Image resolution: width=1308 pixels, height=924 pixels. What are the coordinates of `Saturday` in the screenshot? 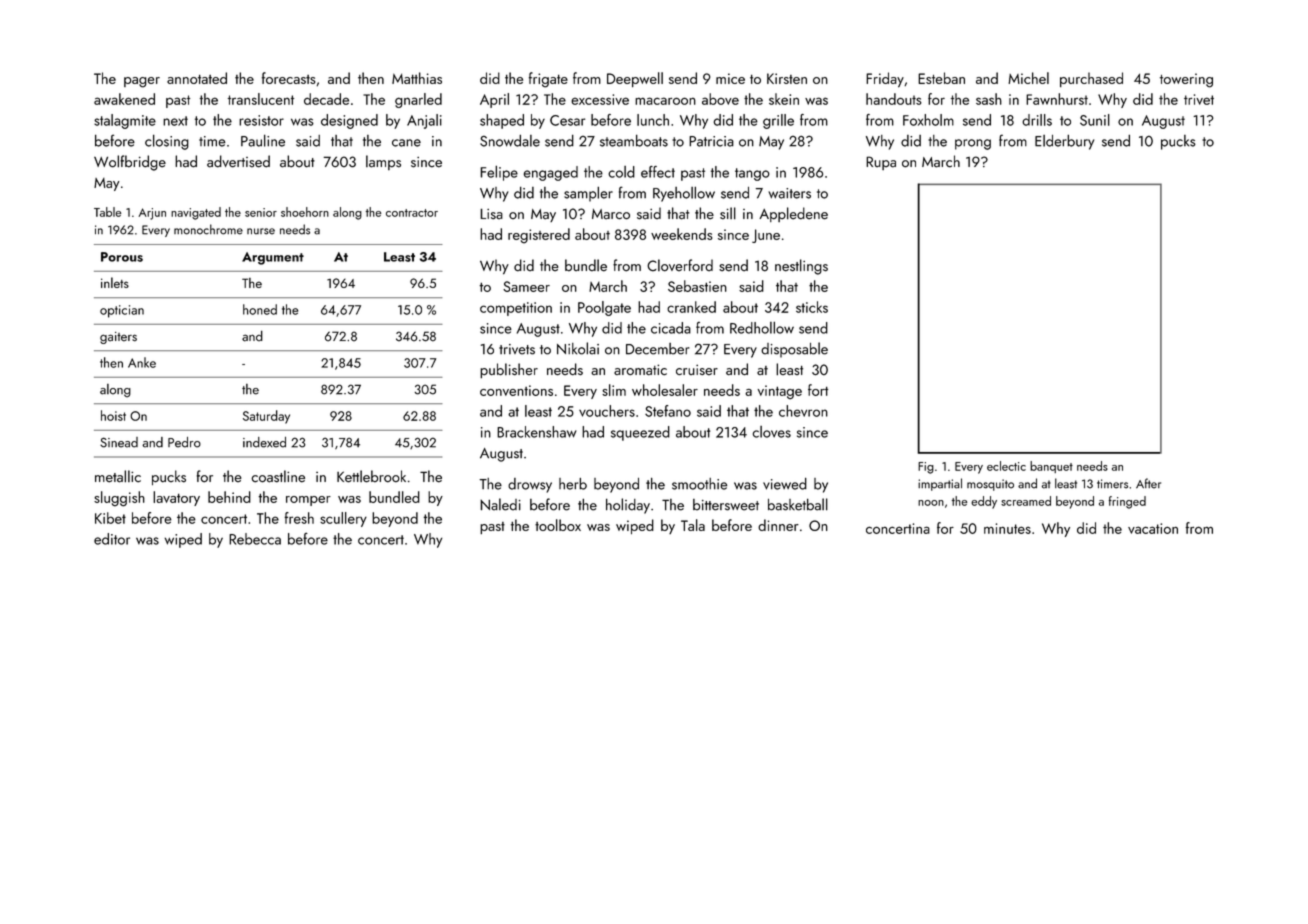 It's located at (266, 417).
